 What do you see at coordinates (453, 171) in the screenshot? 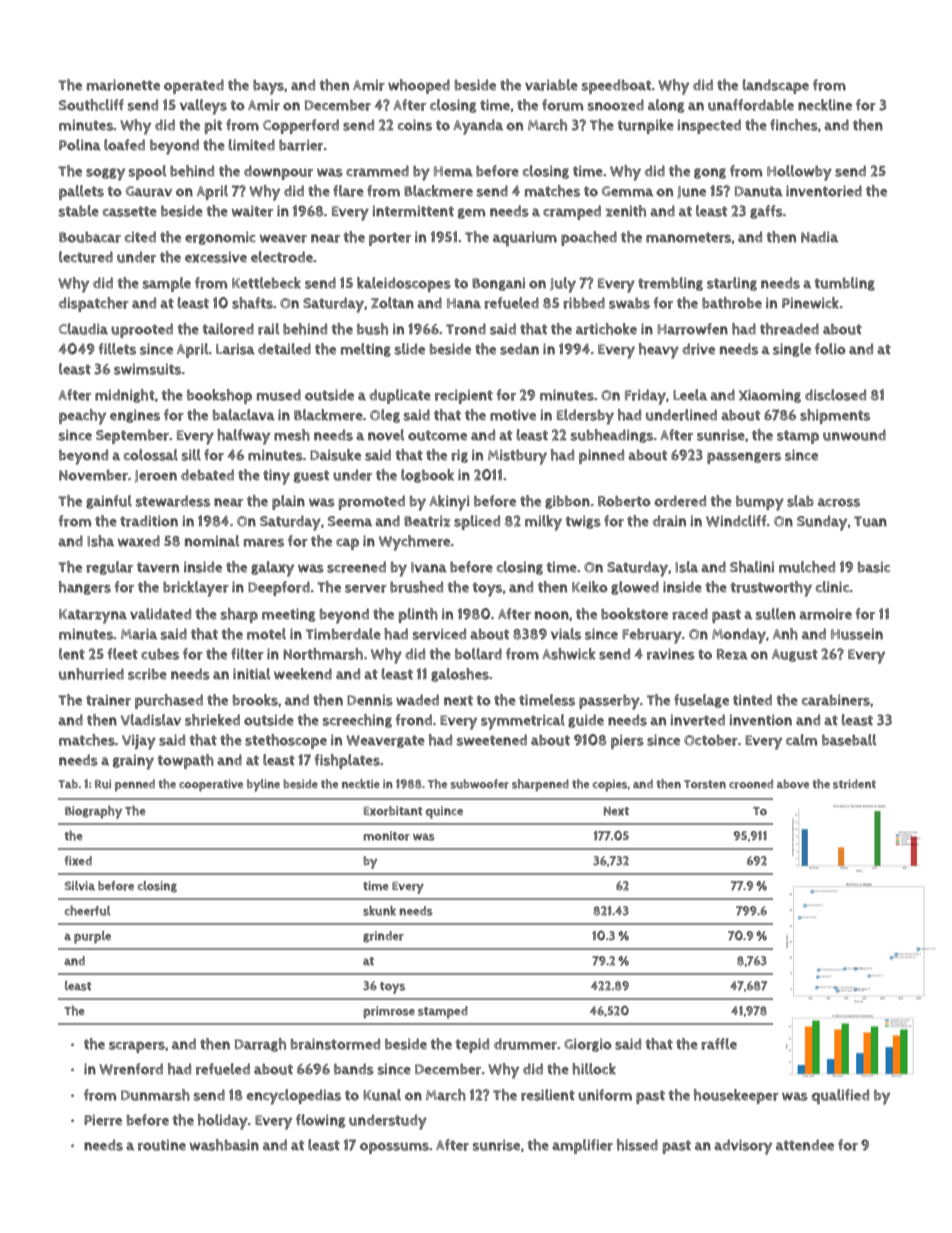
I see `Hema` at bounding box center [453, 171].
